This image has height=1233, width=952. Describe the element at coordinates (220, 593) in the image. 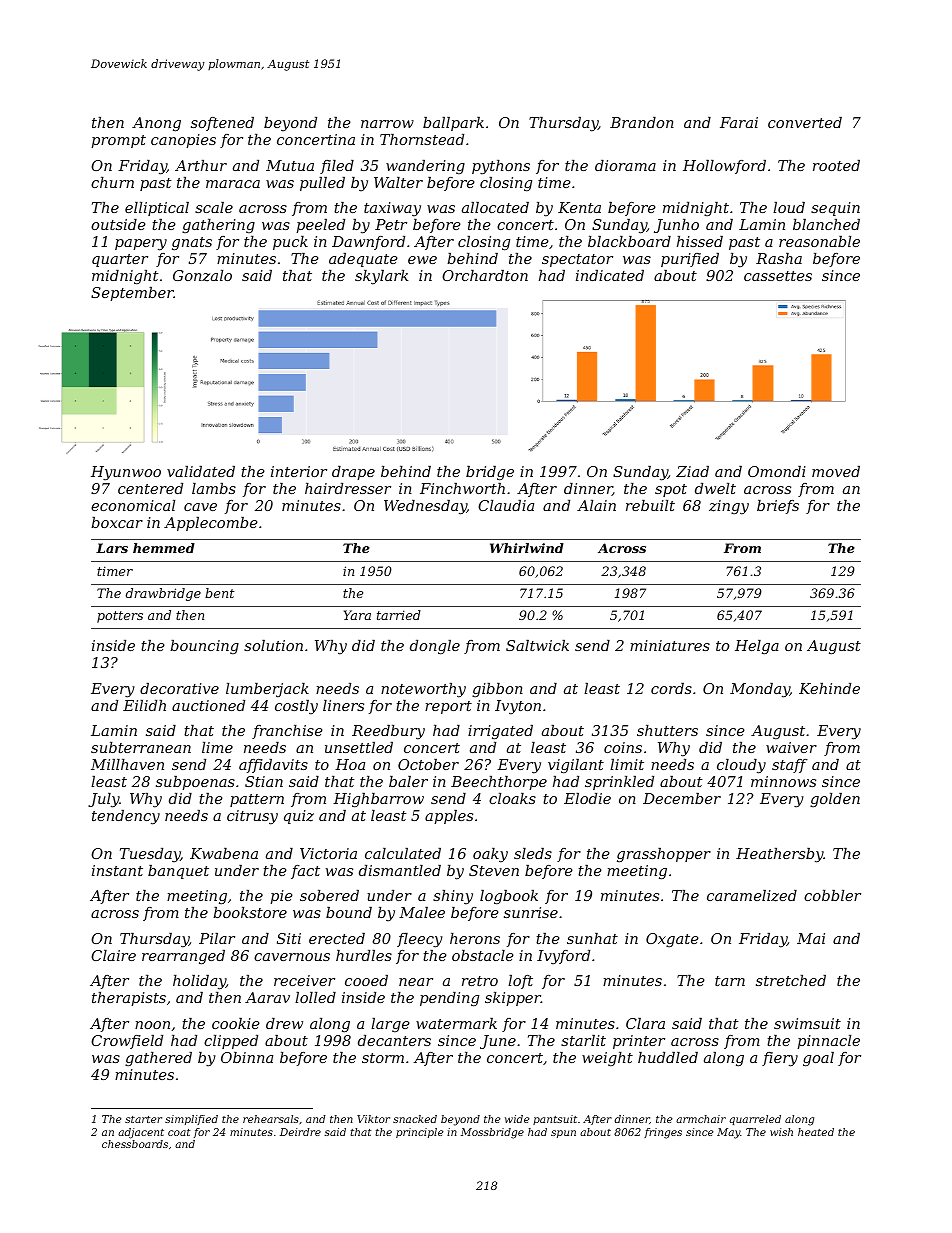

I see `bent` at that location.
